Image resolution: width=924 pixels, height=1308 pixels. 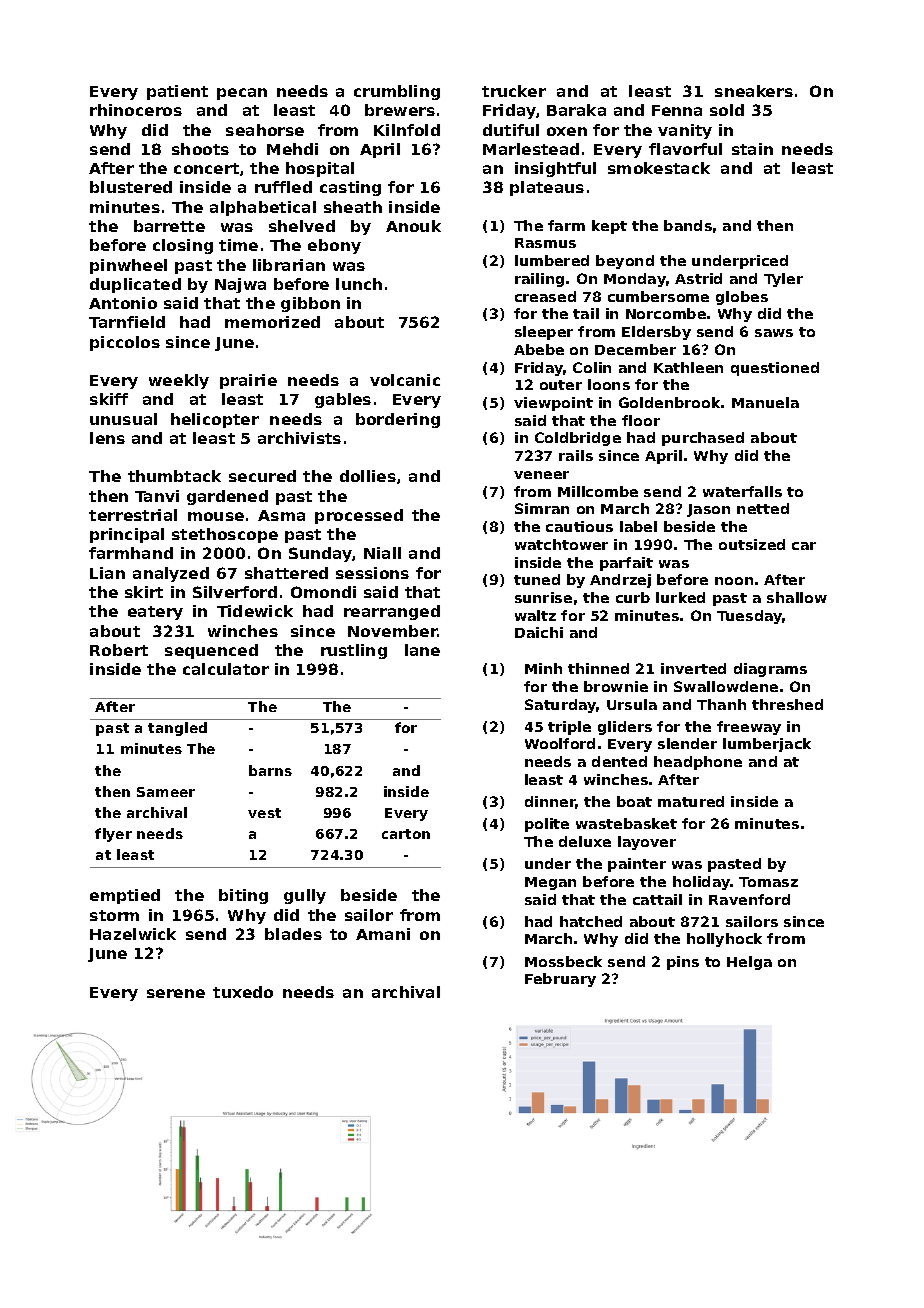 What do you see at coordinates (545, 243) in the document?
I see `Rasmus` at bounding box center [545, 243].
